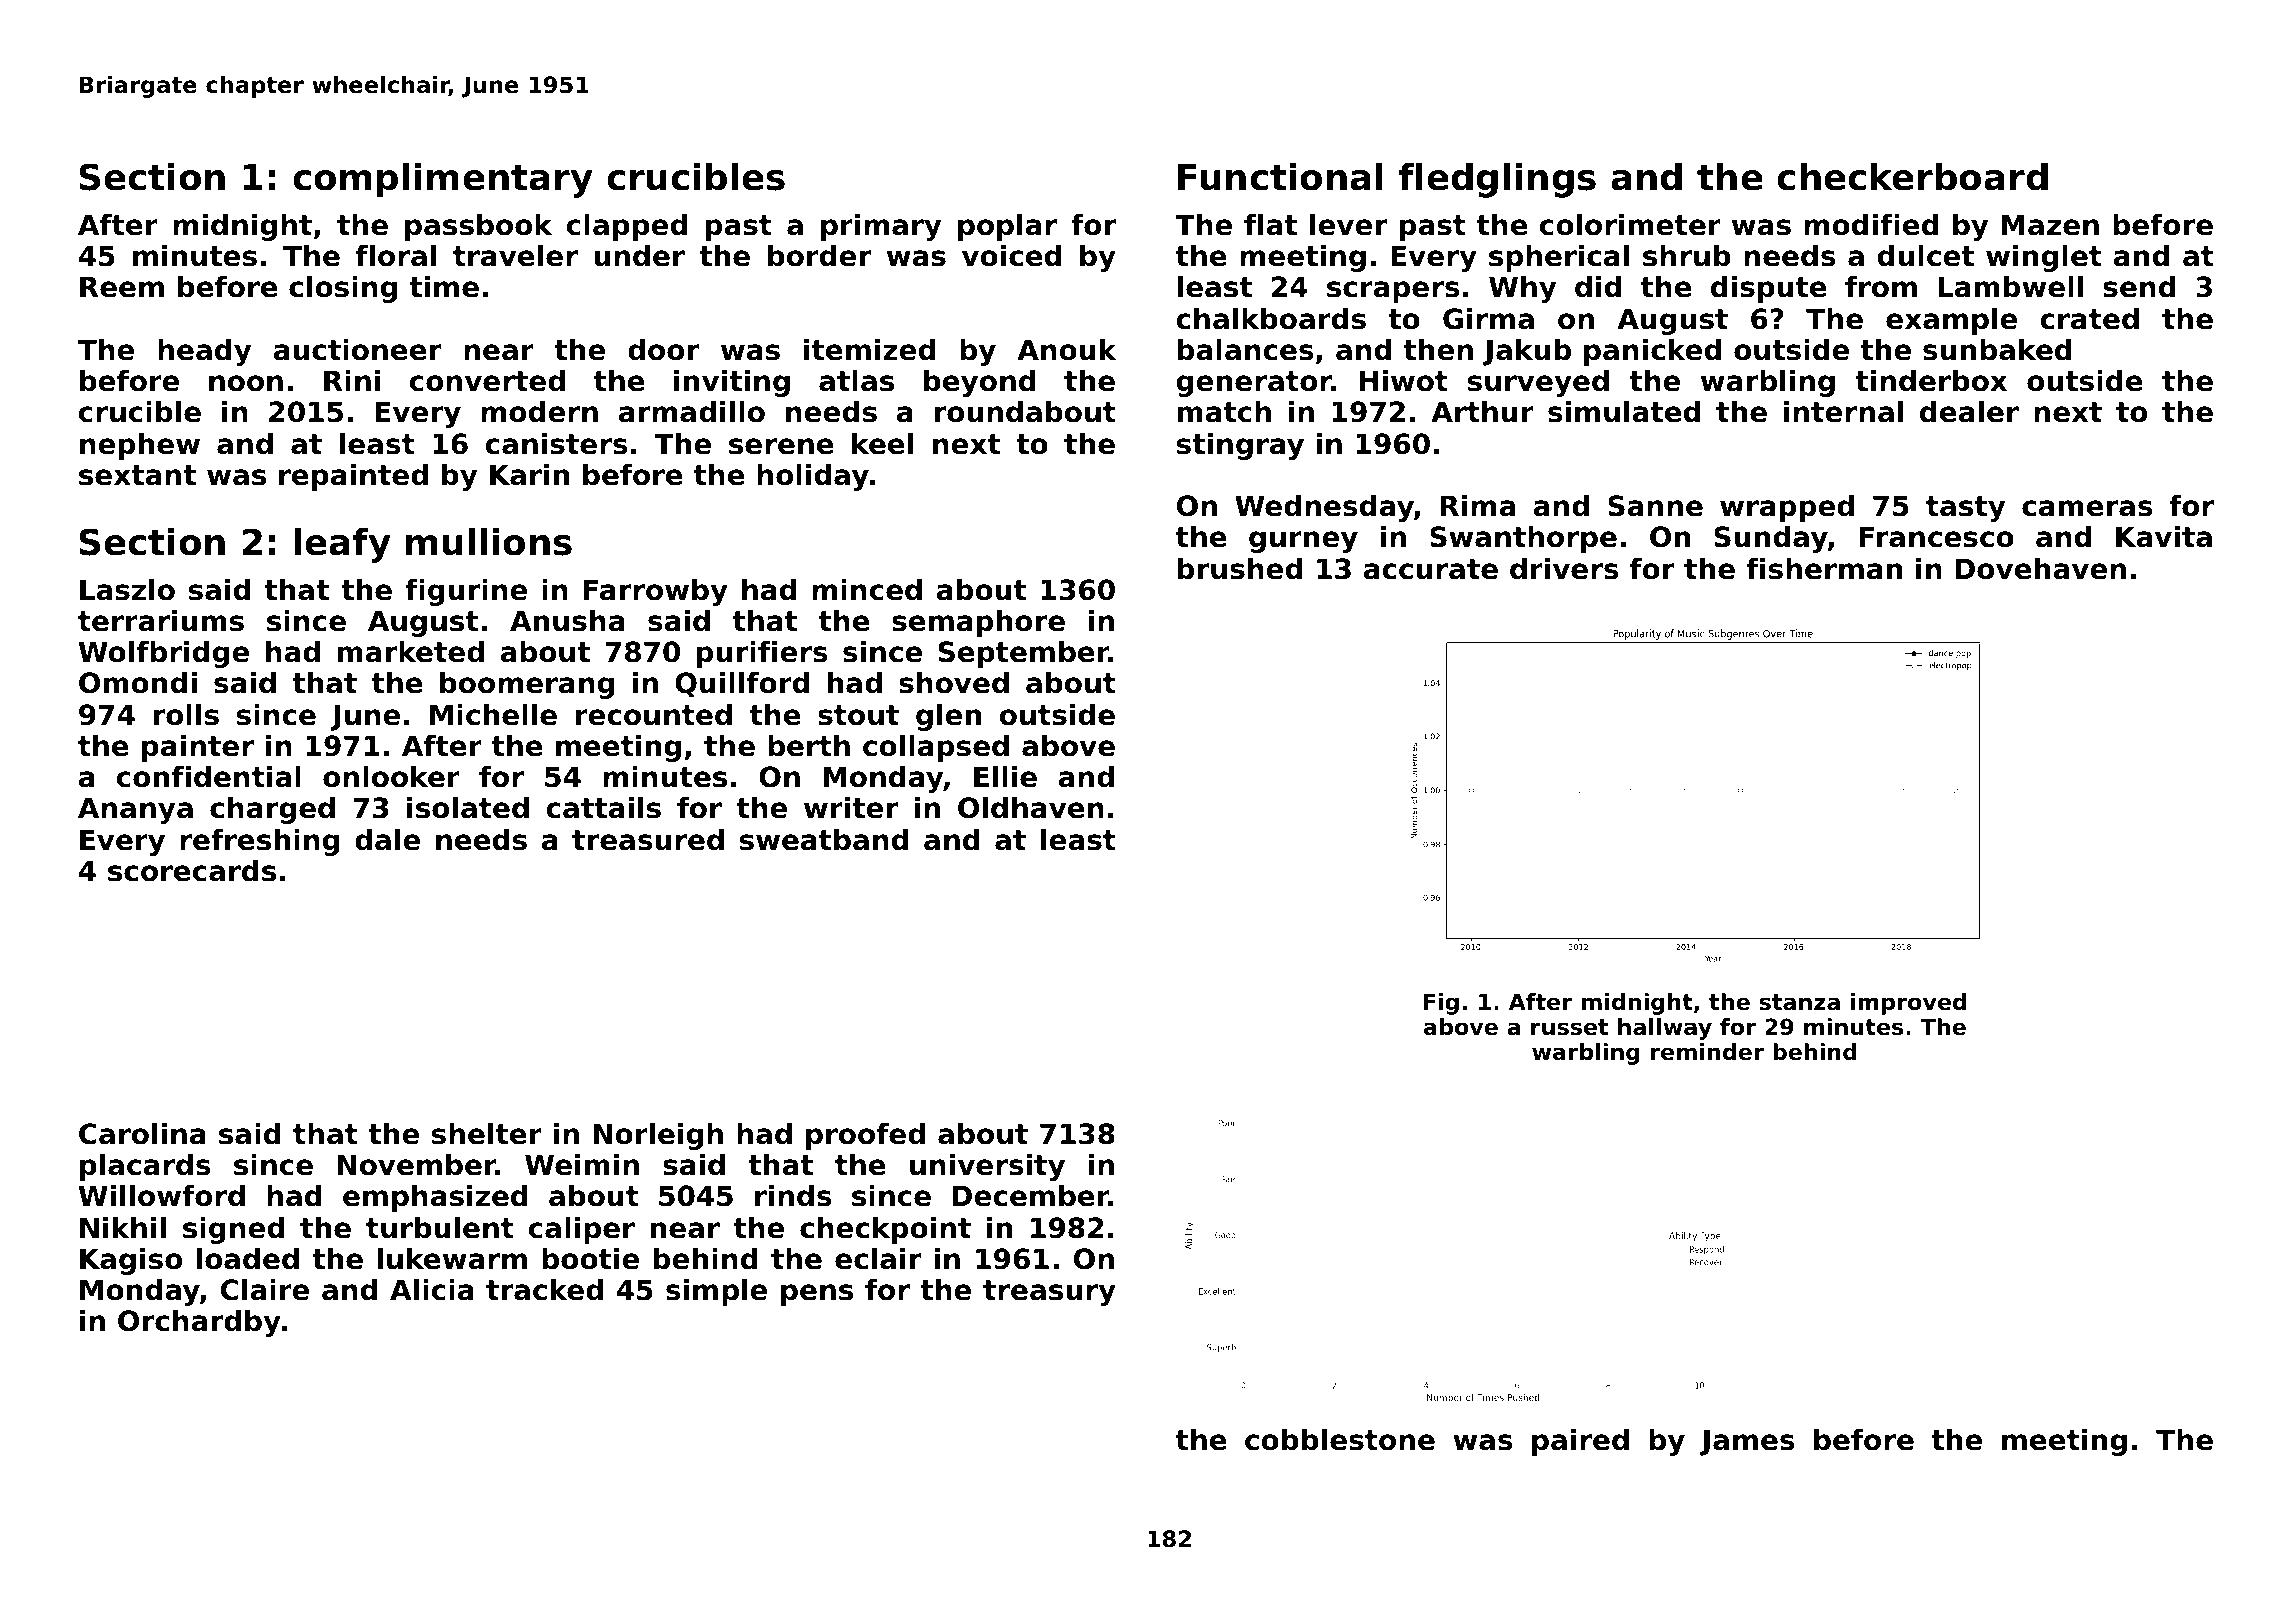  Describe the element at coordinates (1799, 1002) in the page. I see `stanza` at that location.
